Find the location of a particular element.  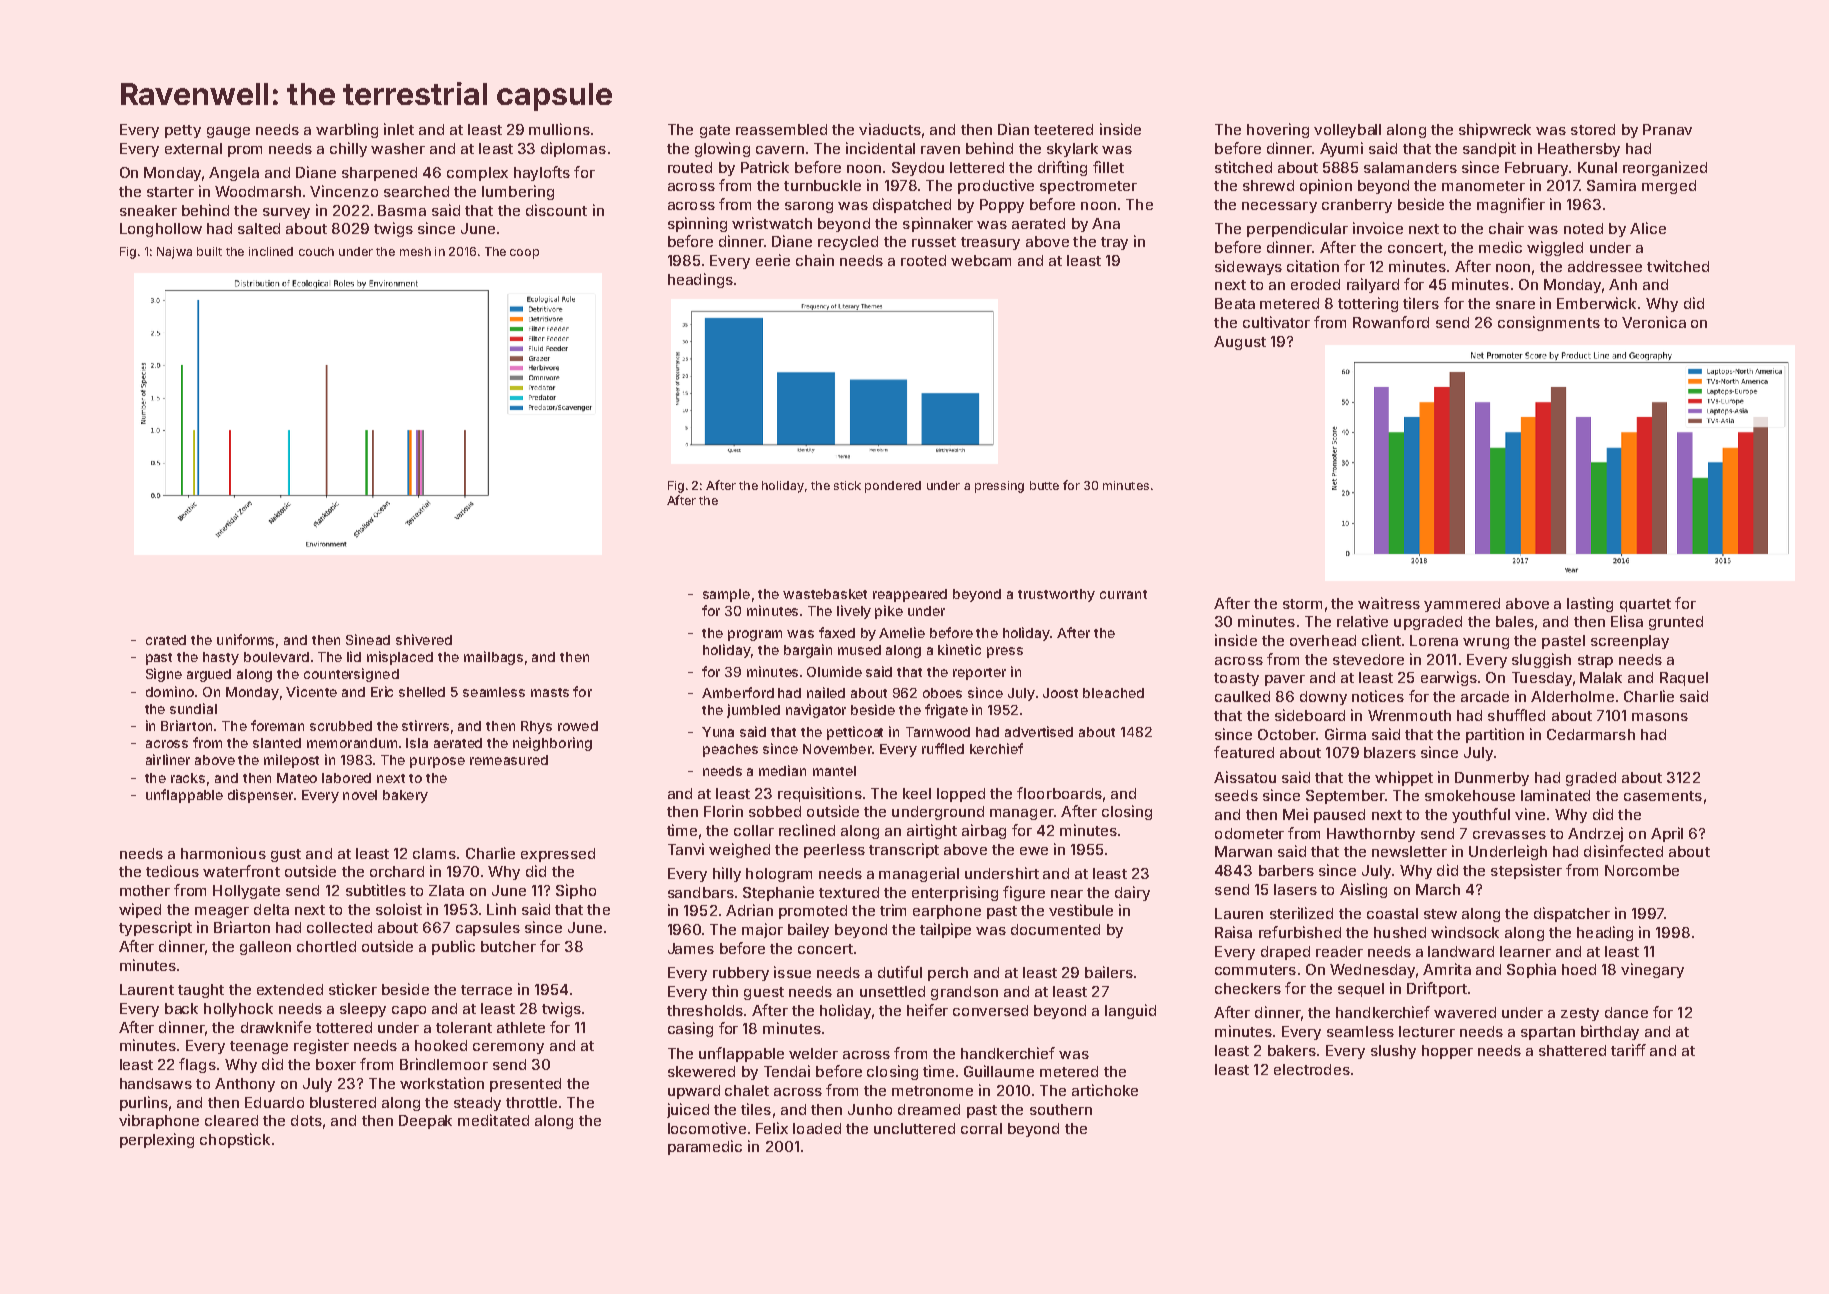

bakers is located at coordinates (1292, 1050).
